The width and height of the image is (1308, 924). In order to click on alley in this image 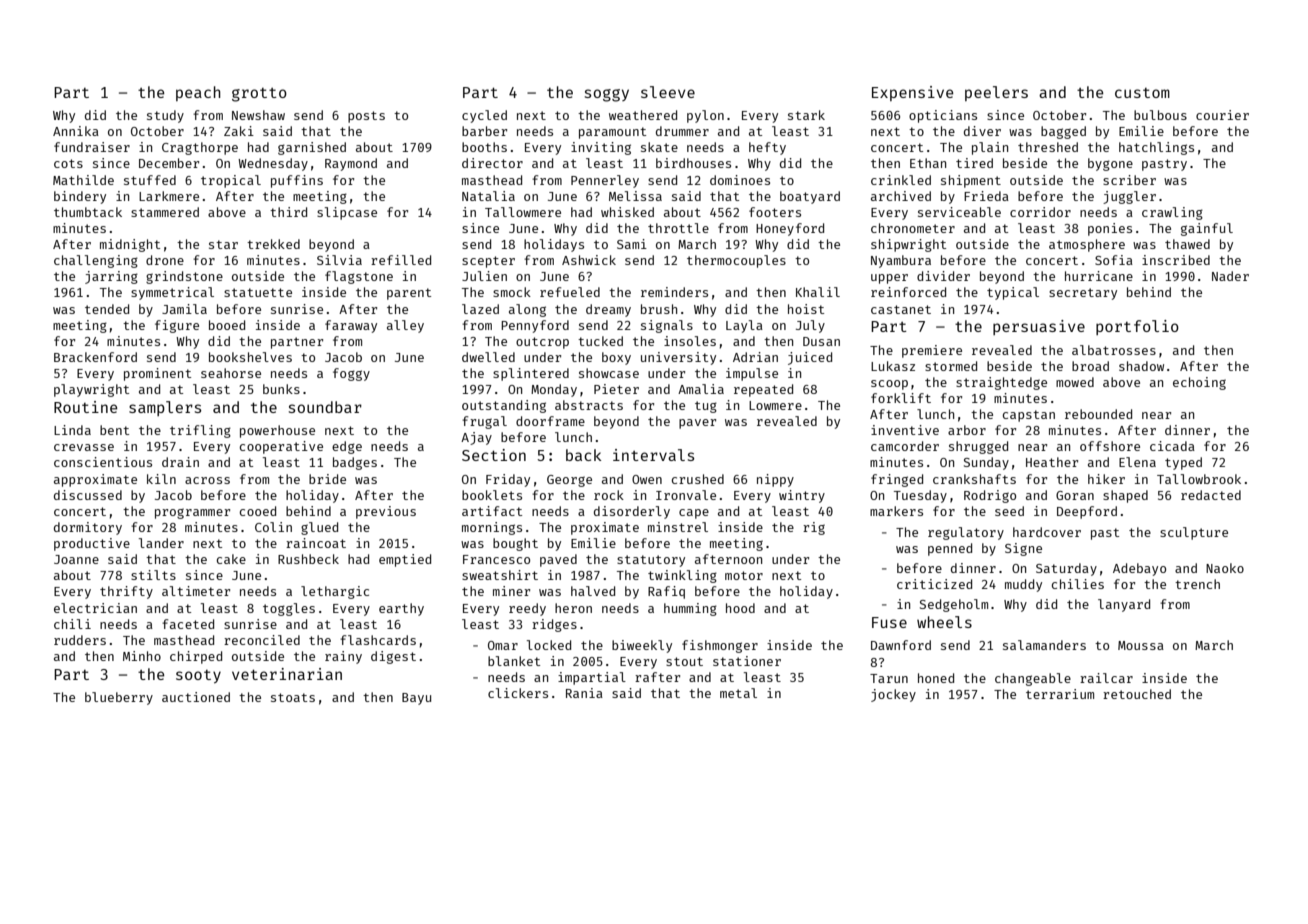, I will do `click(405, 326)`.
